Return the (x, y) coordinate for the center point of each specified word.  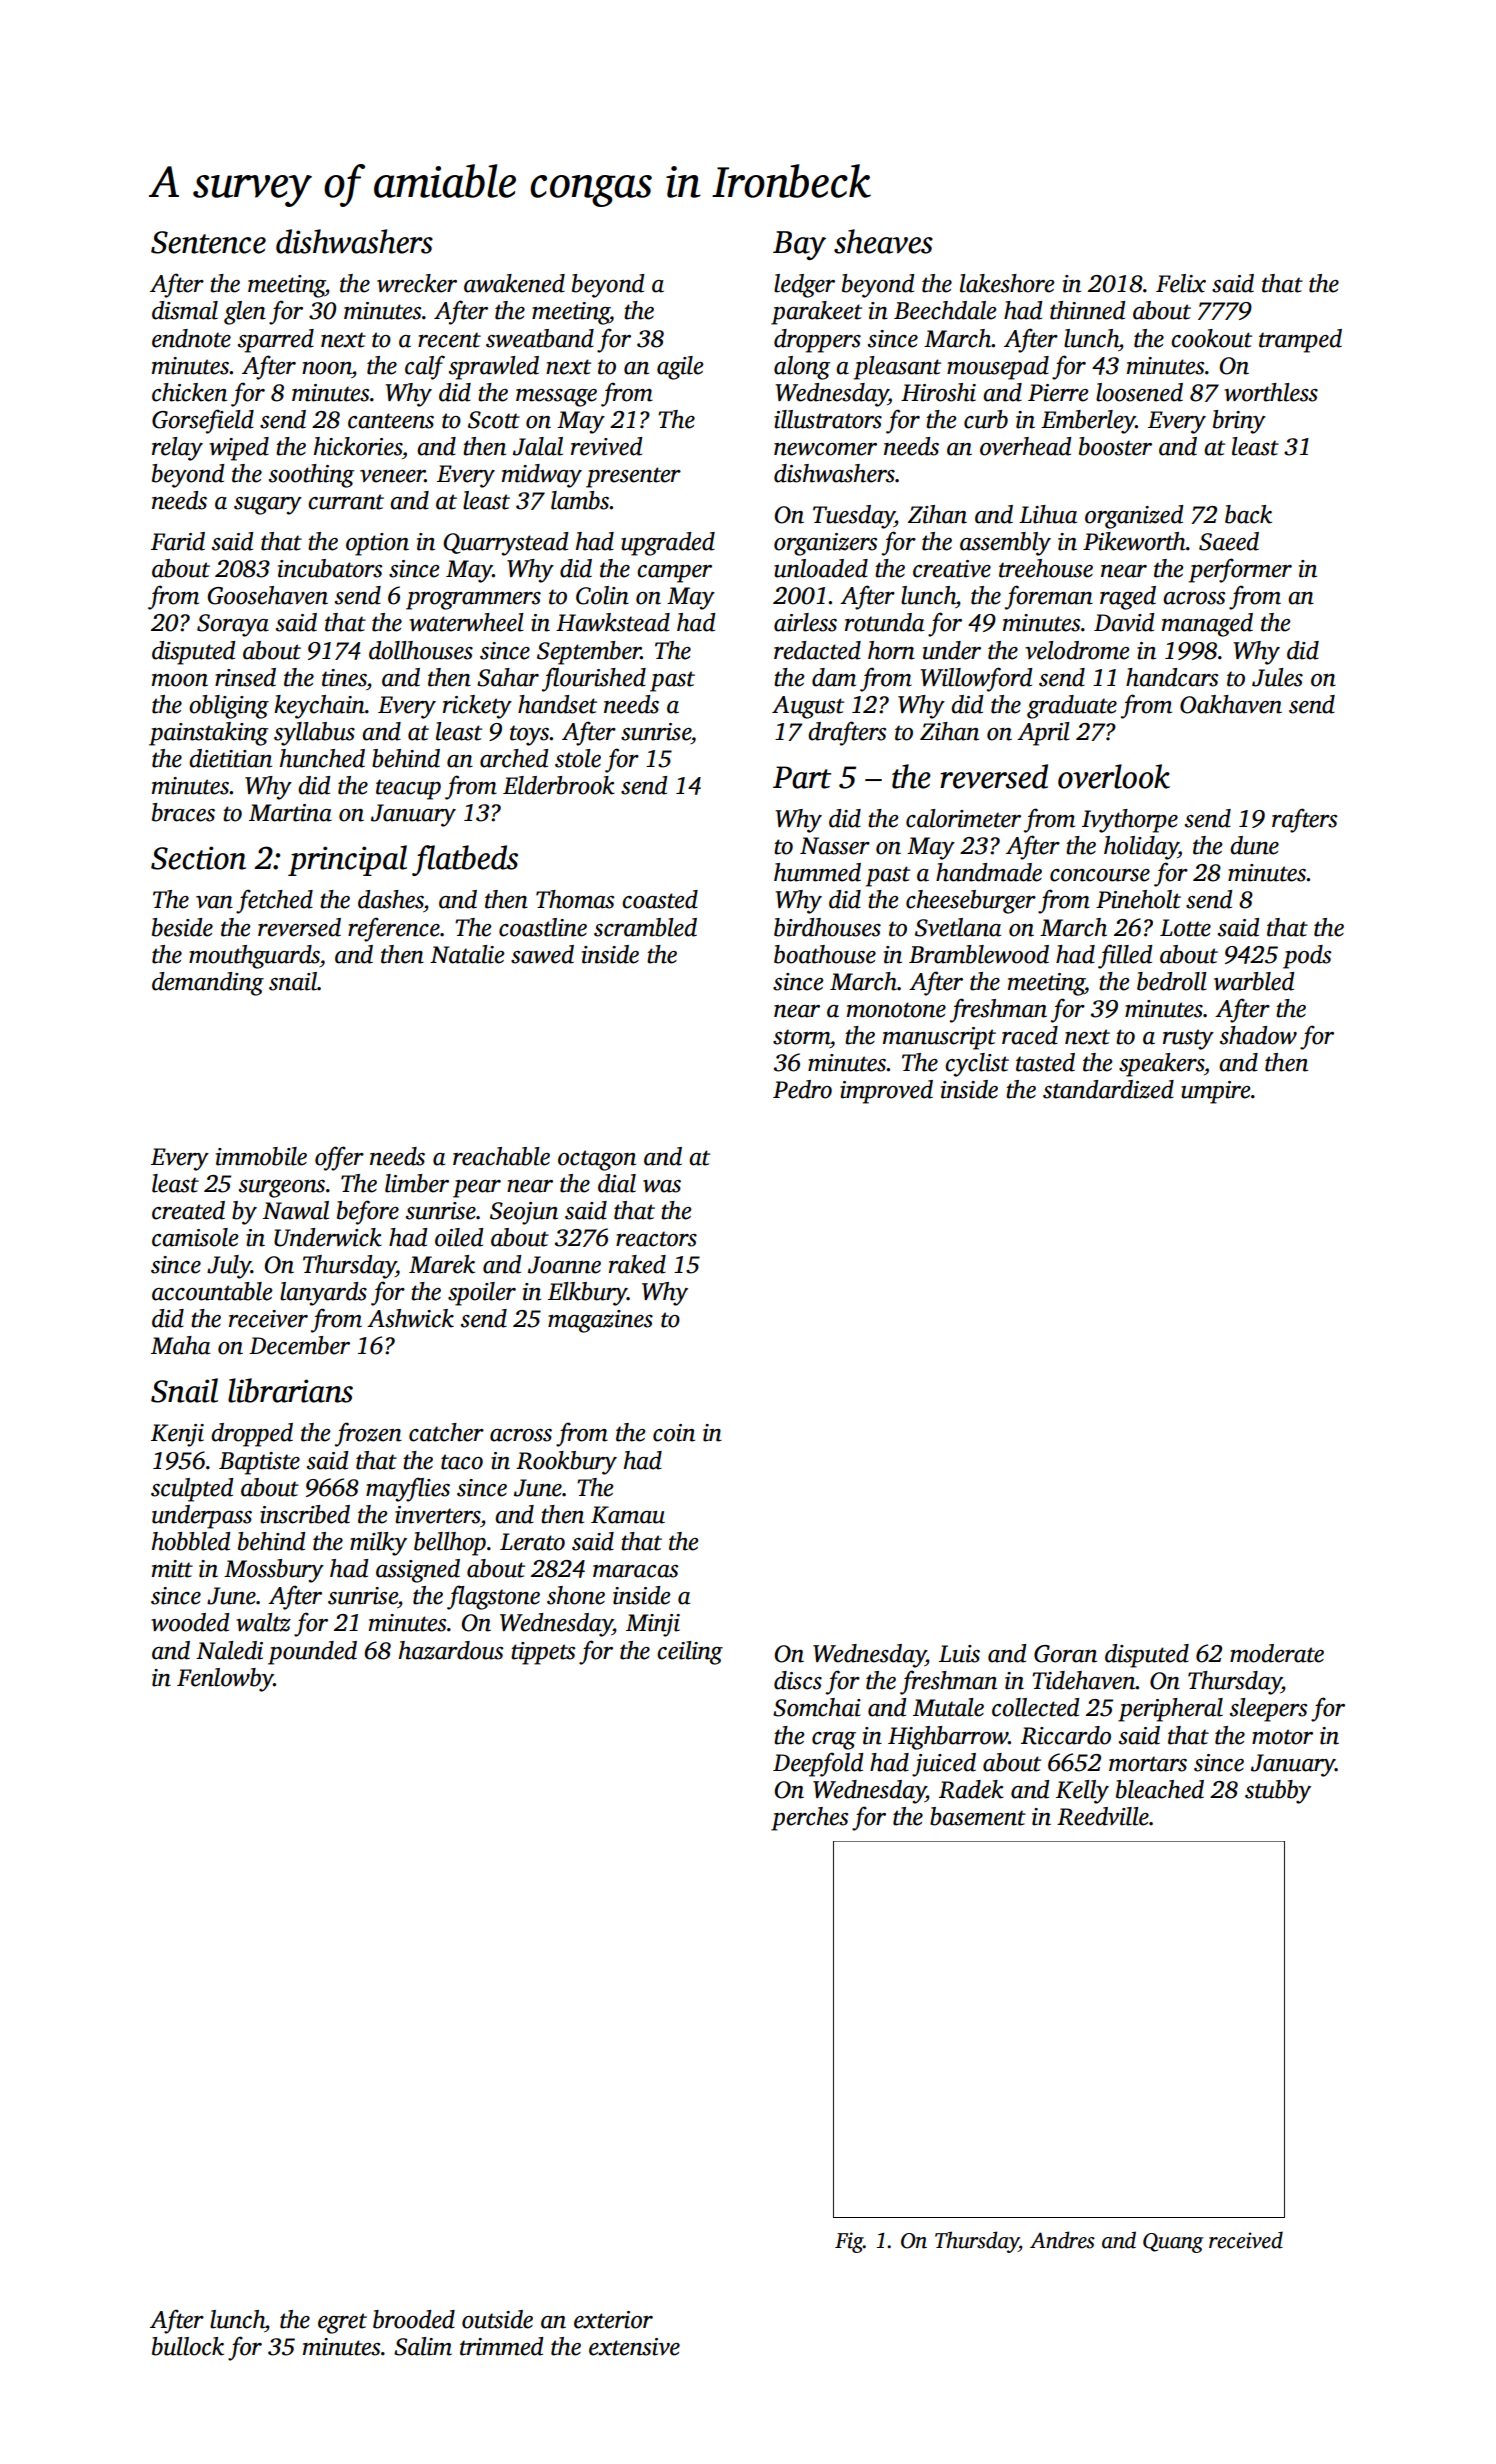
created (188, 1210)
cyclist (977, 1065)
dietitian (230, 758)
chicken (189, 392)
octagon (597, 1160)
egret (342, 2323)
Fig (849, 2242)
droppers (817, 341)
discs (798, 1680)
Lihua (1048, 514)
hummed (817, 872)
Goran (1065, 1654)
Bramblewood (979, 954)
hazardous (451, 1650)
